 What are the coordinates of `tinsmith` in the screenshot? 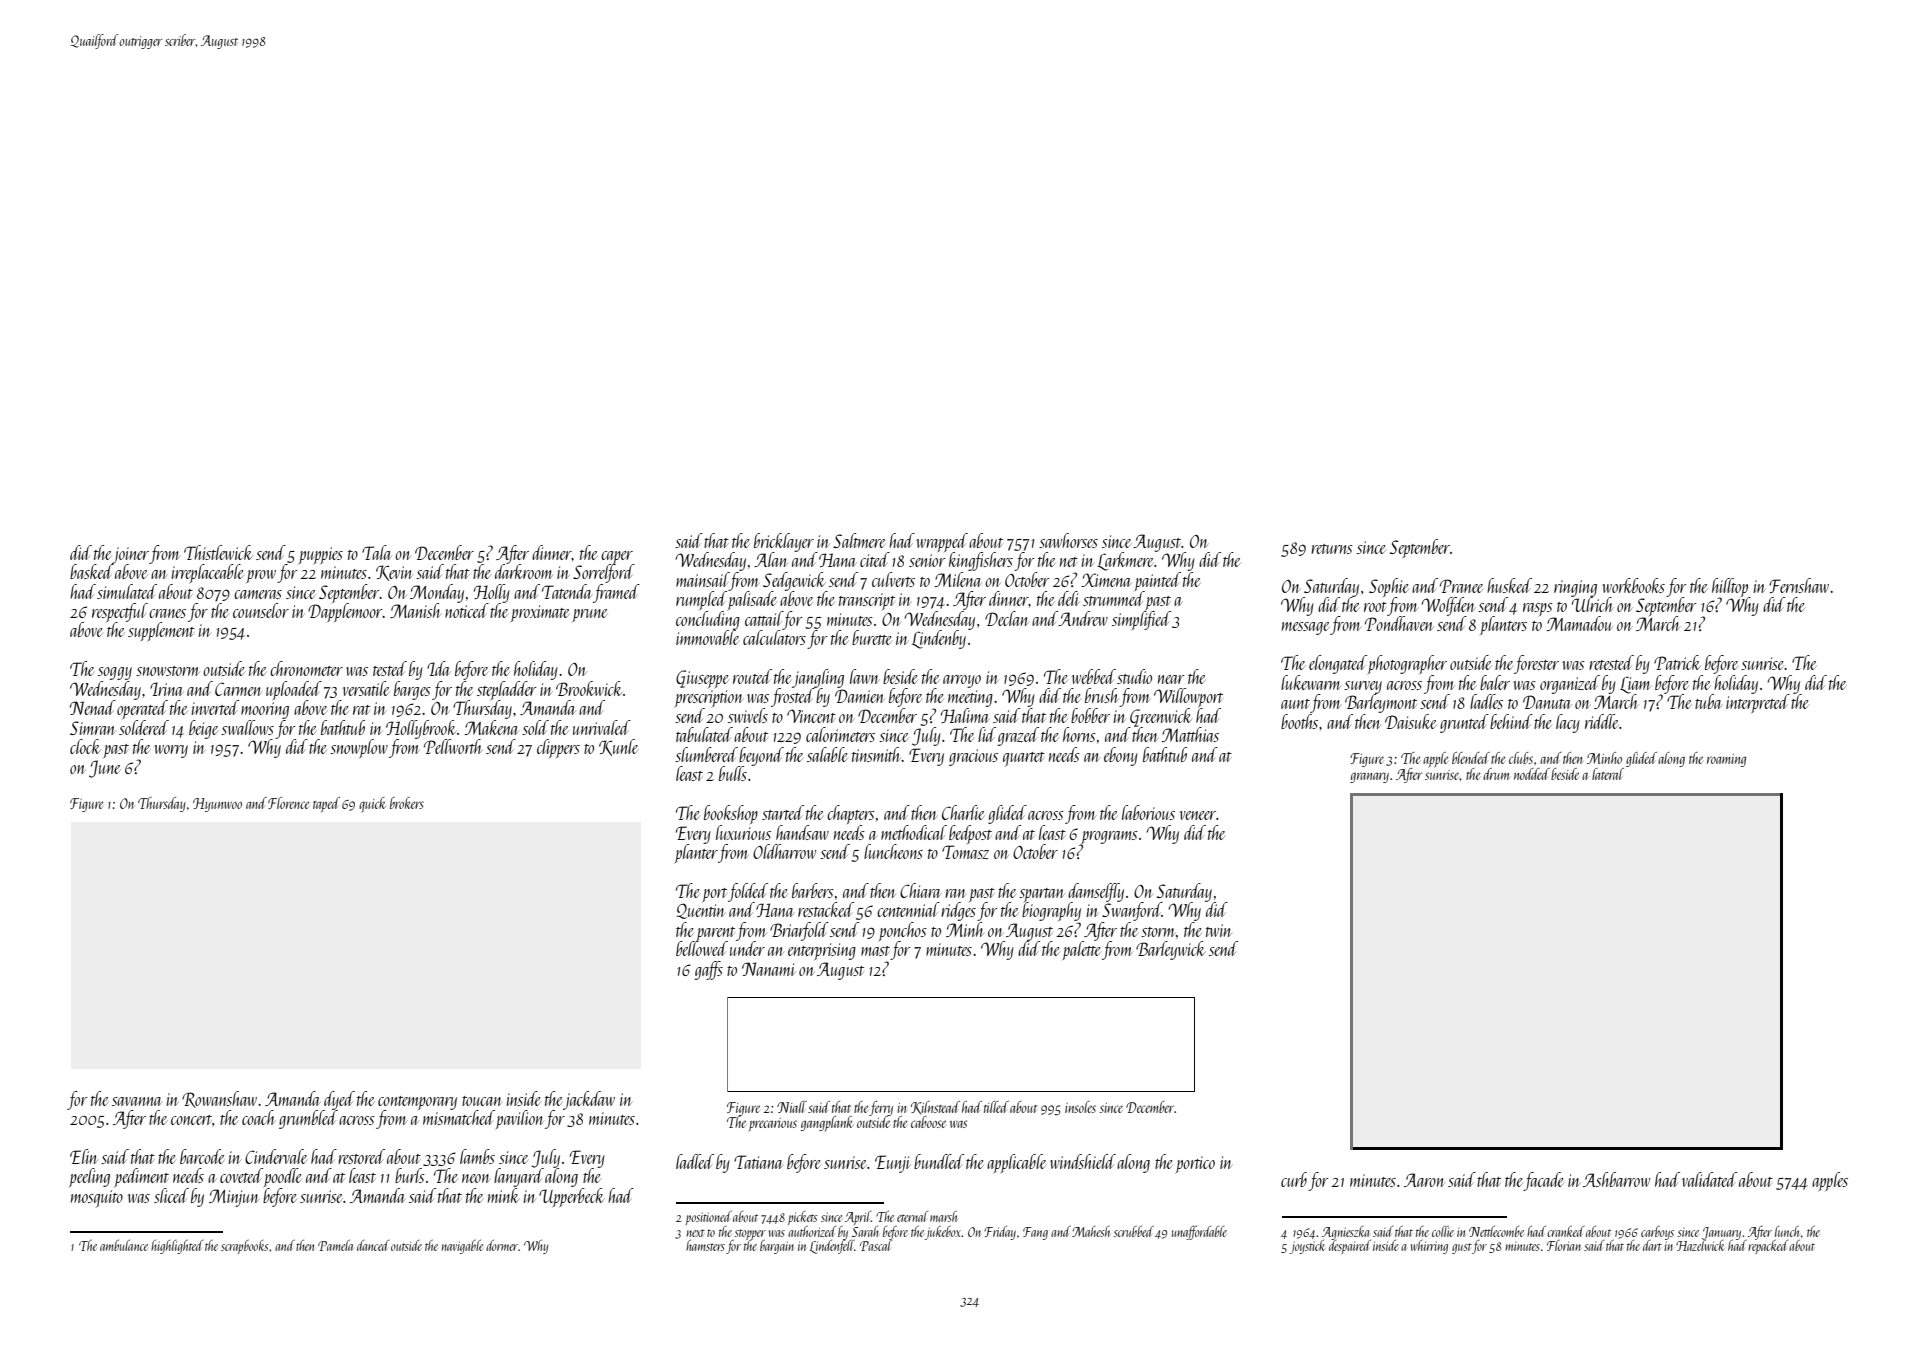 It's located at (877, 754).
